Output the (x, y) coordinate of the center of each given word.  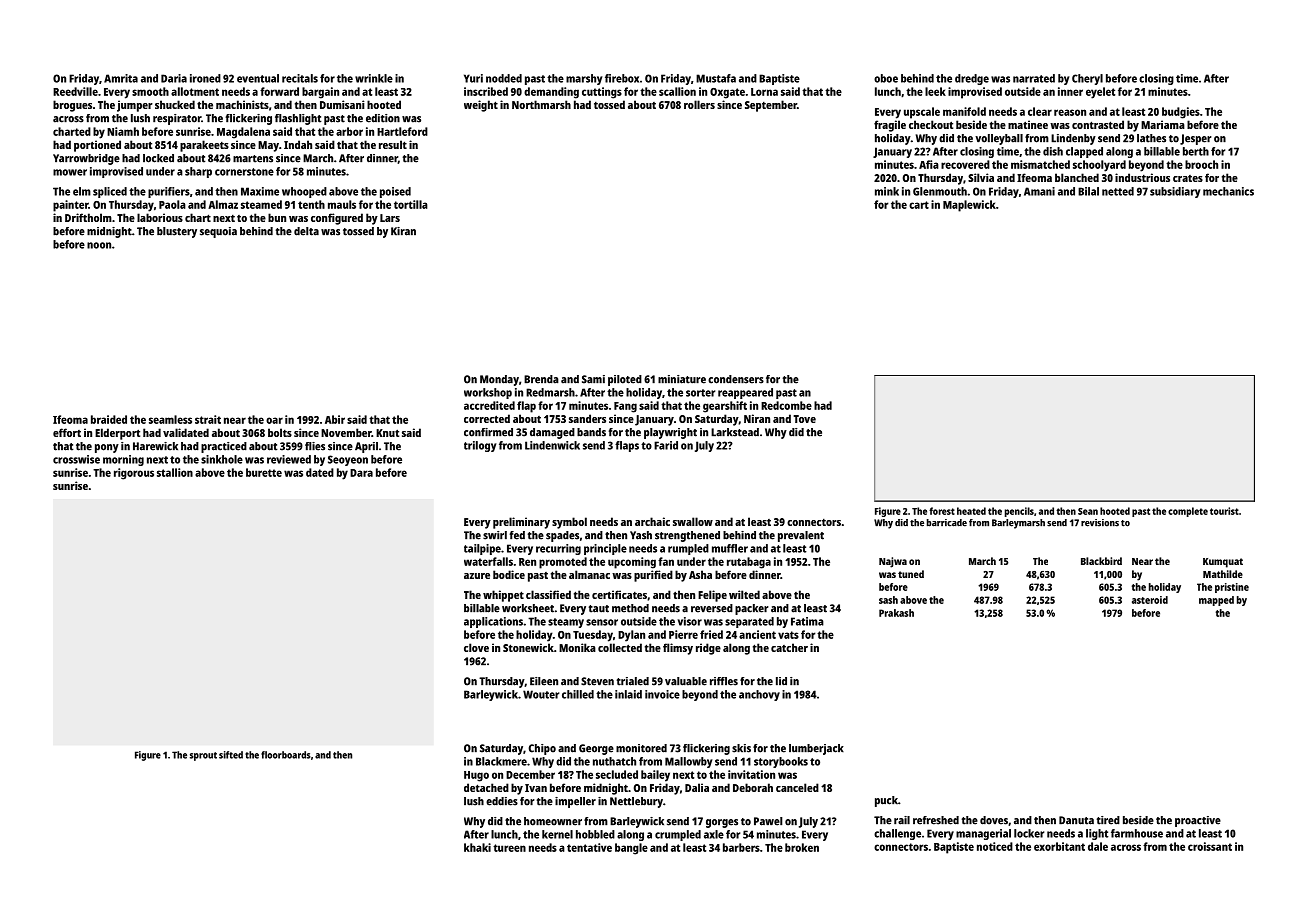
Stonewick (528, 647)
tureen (509, 848)
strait (208, 419)
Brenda (541, 379)
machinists (242, 104)
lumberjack (816, 749)
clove (476, 647)
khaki (477, 847)
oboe (886, 78)
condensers (736, 379)
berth (1196, 151)
